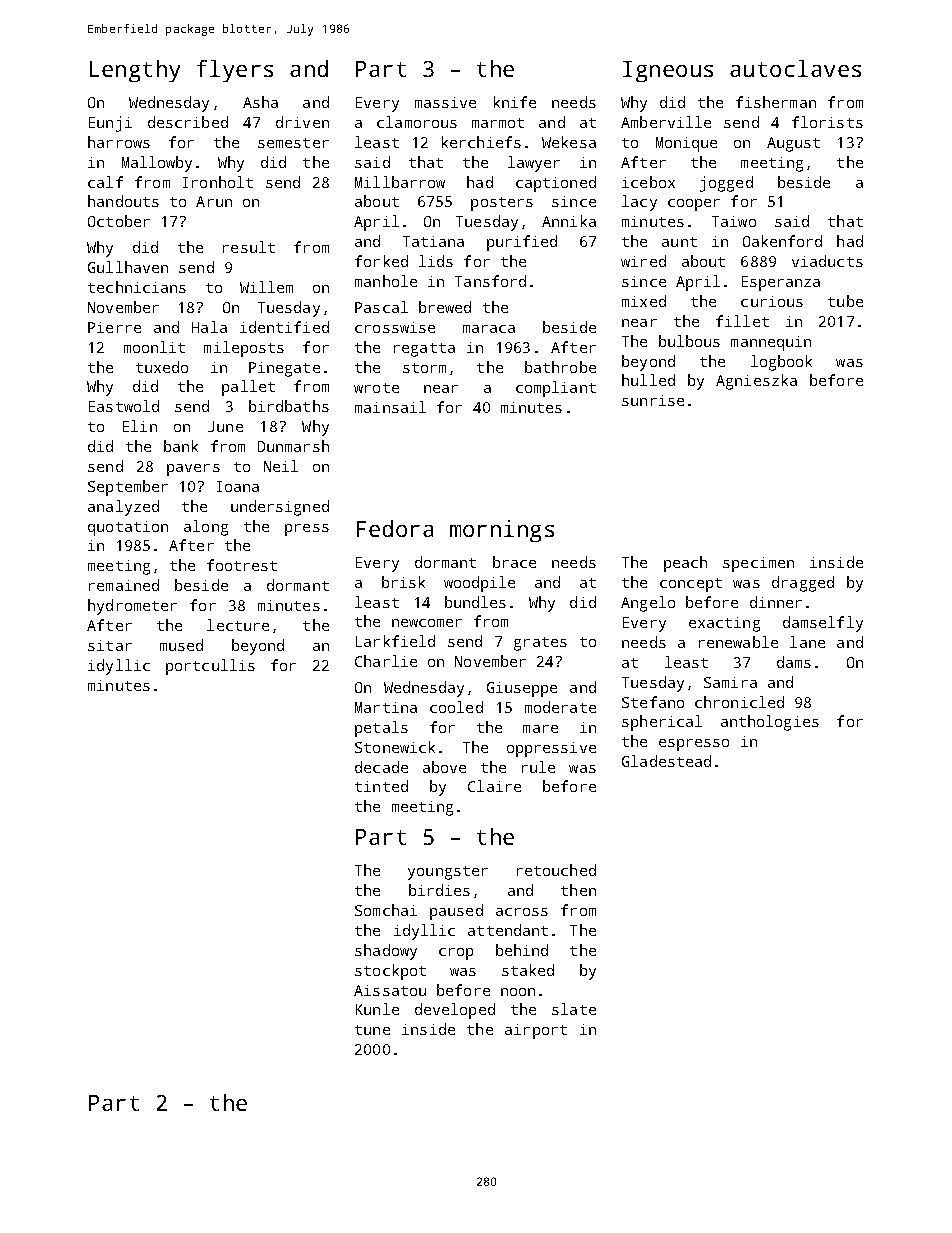 This image has height=1233, width=952. What do you see at coordinates (502, 204) in the image?
I see `posters` at bounding box center [502, 204].
